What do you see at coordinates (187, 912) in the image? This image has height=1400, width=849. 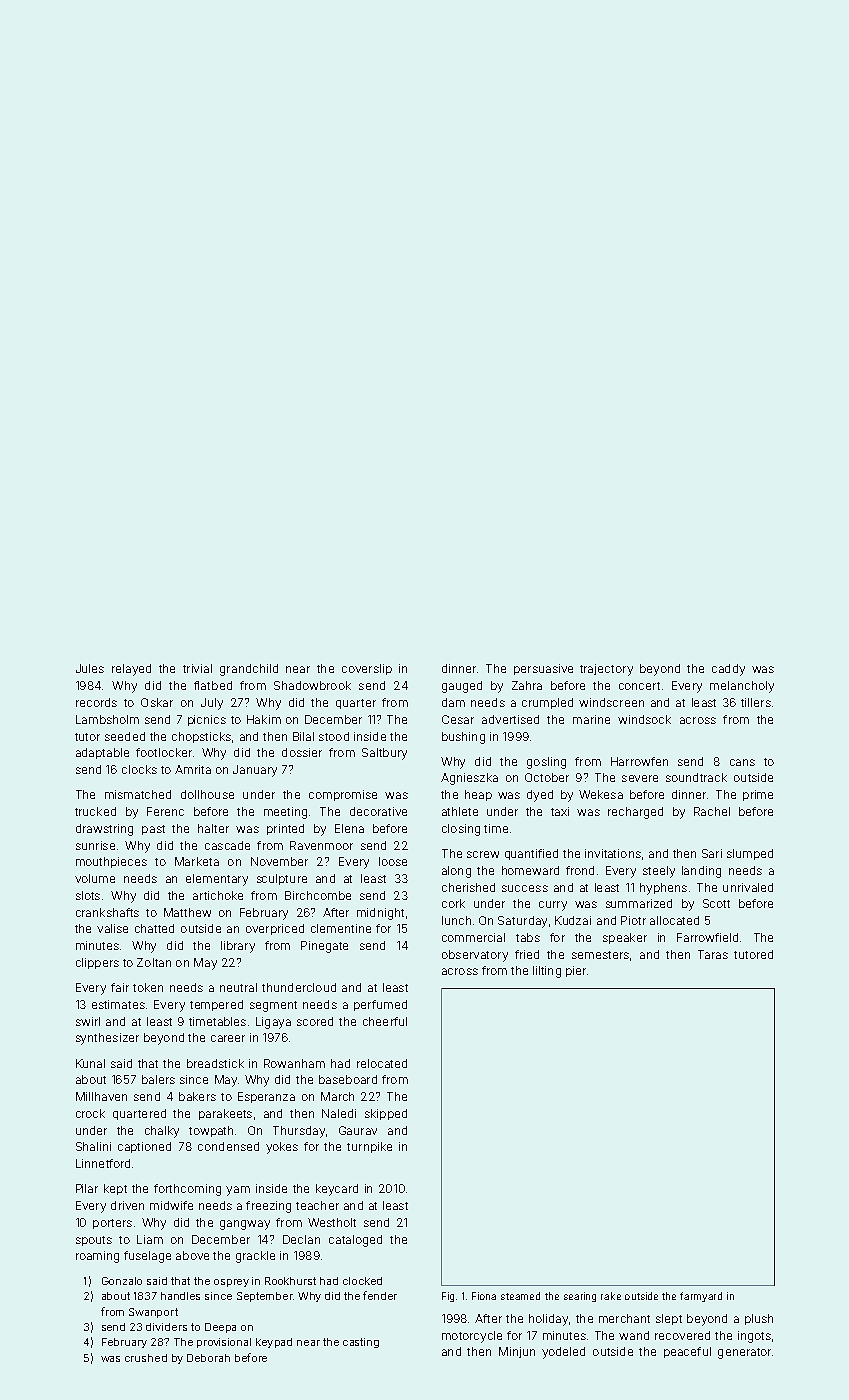 I see `Matthew` at bounding box center [187, 912].
